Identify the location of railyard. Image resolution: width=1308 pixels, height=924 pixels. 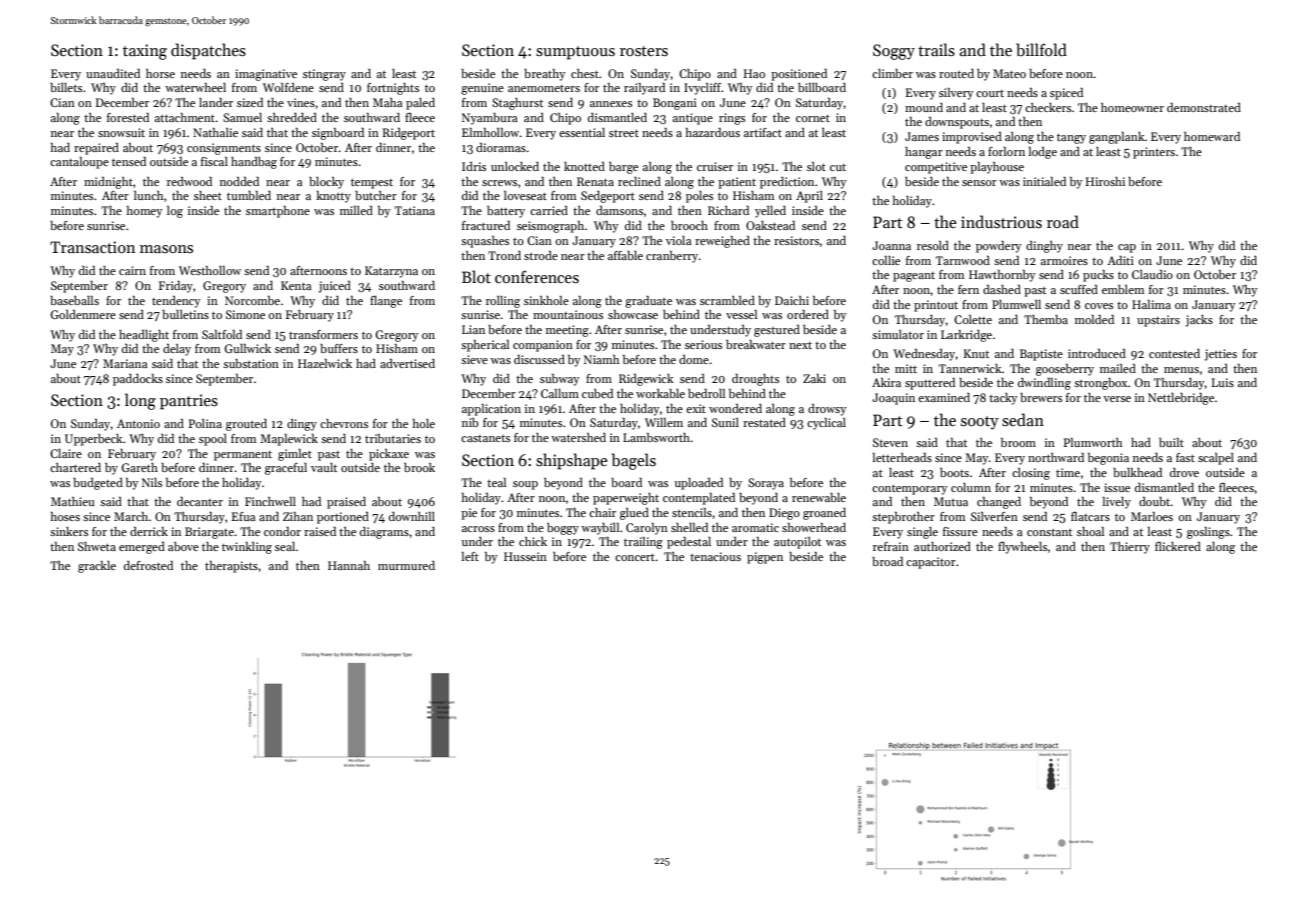
(644, 89).
